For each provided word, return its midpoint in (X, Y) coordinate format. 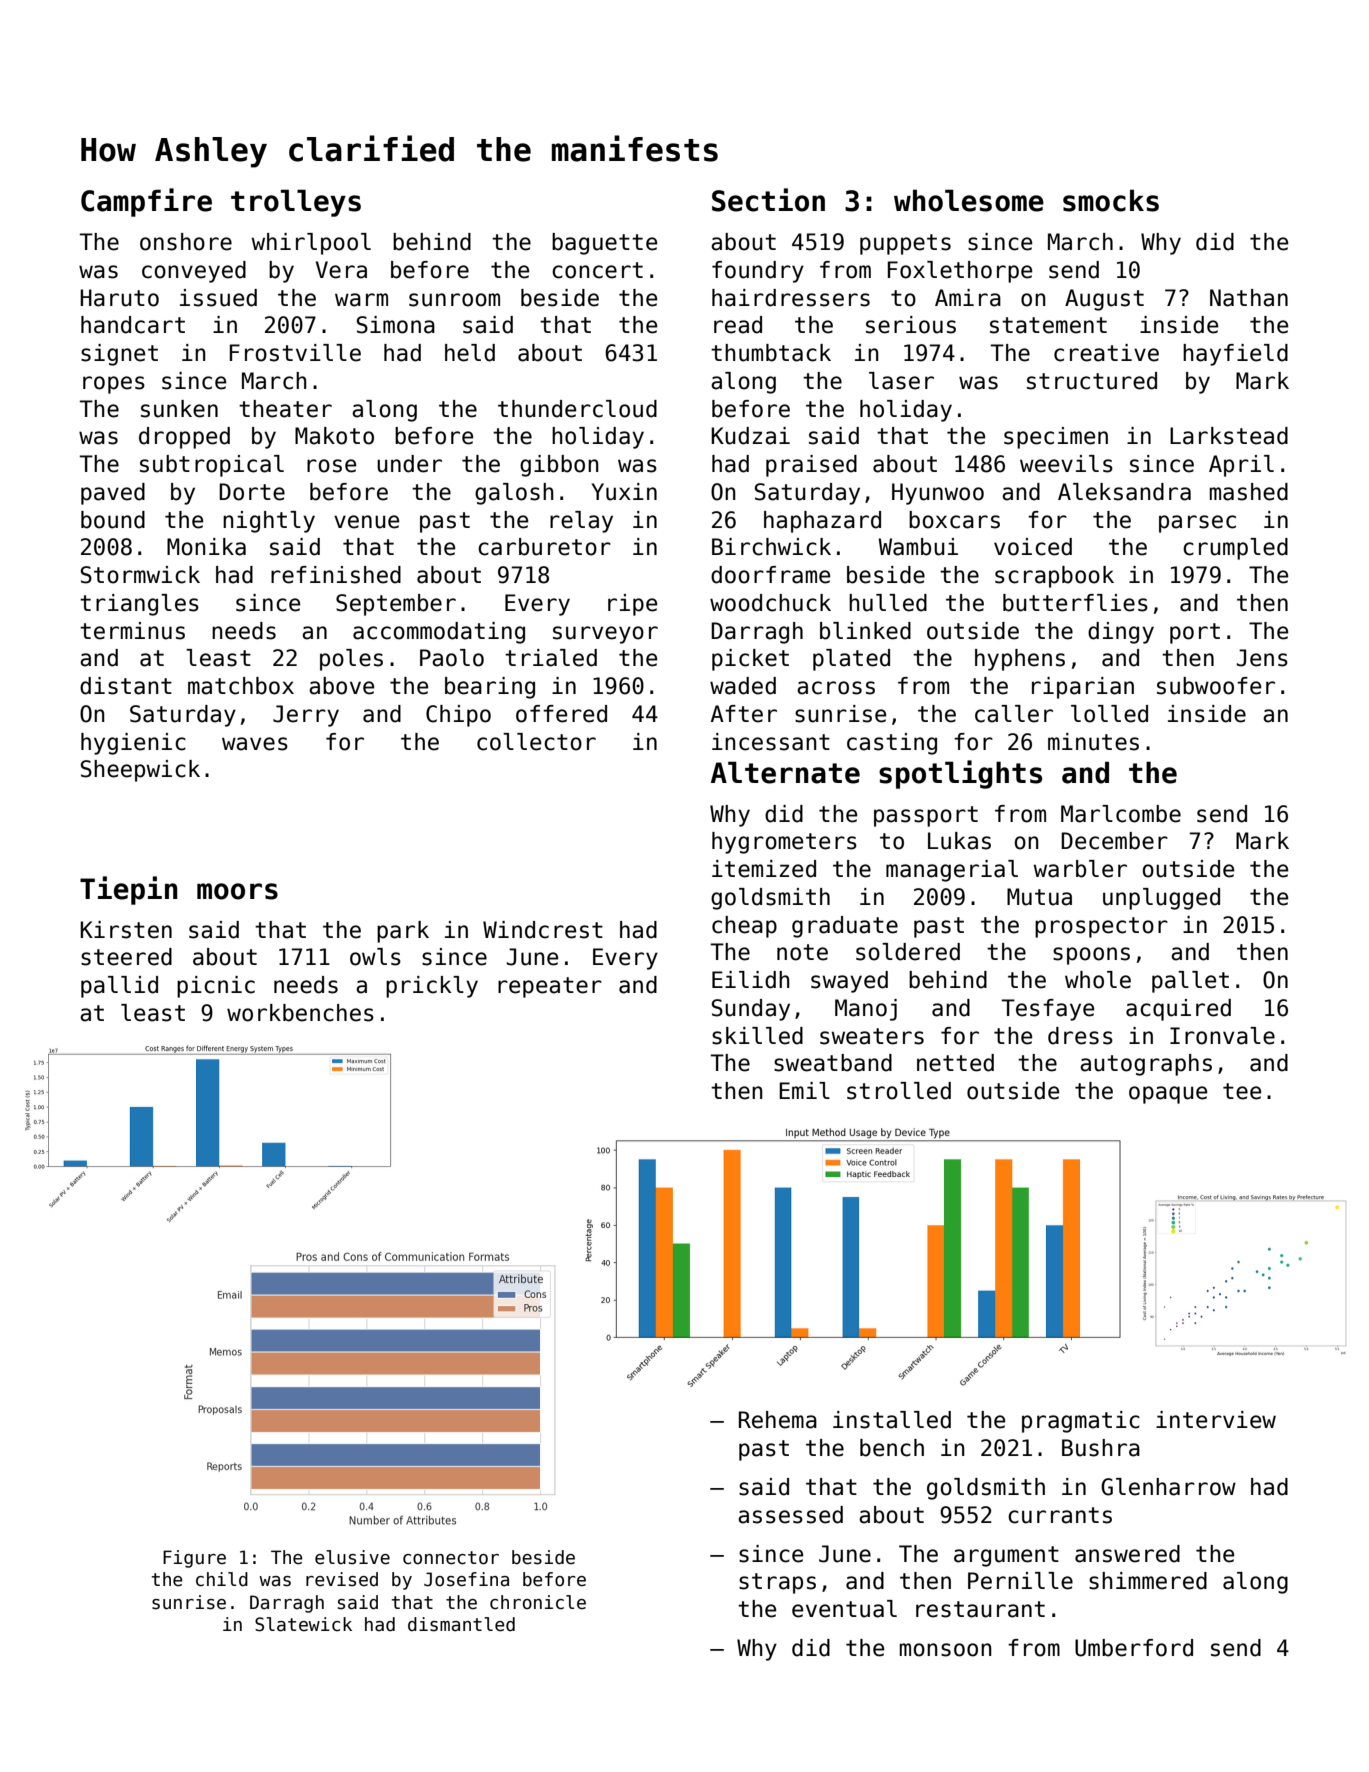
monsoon (946, 1650)
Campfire (146, 202)
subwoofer (1216, 686)
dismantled (461, 1624)
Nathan (1249, 298)
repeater (550, 987)
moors (237, 891)
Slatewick (303, 1624)
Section (768, 200)
